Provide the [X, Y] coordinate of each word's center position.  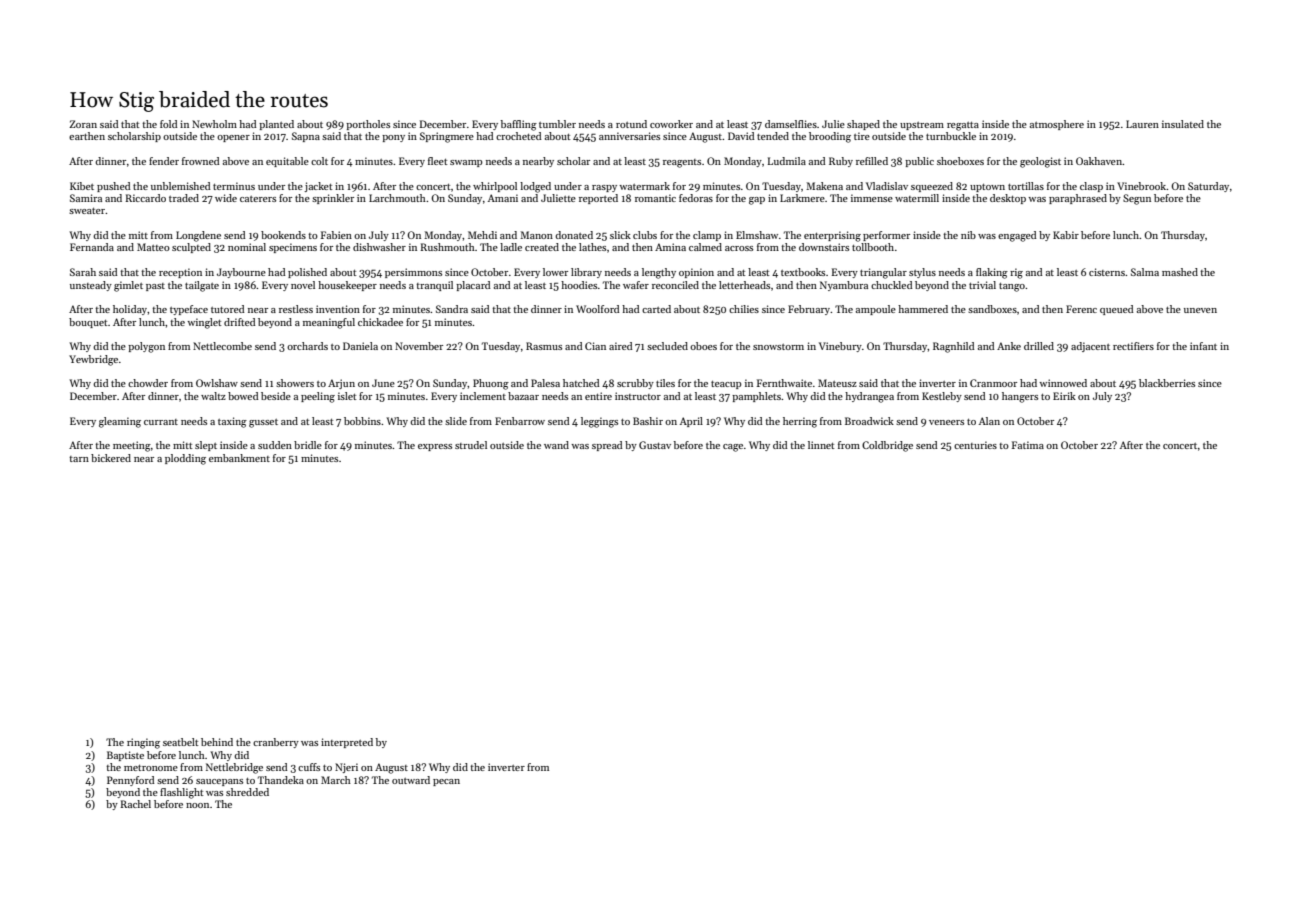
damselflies [791, 124]
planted [276, 125]
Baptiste [125, 756]
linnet [821, 445]
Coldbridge [887, 446]
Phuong [491, 384]
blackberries [1167, 383]
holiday [130, 310]
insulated [1183, 124]
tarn [79, 459]
